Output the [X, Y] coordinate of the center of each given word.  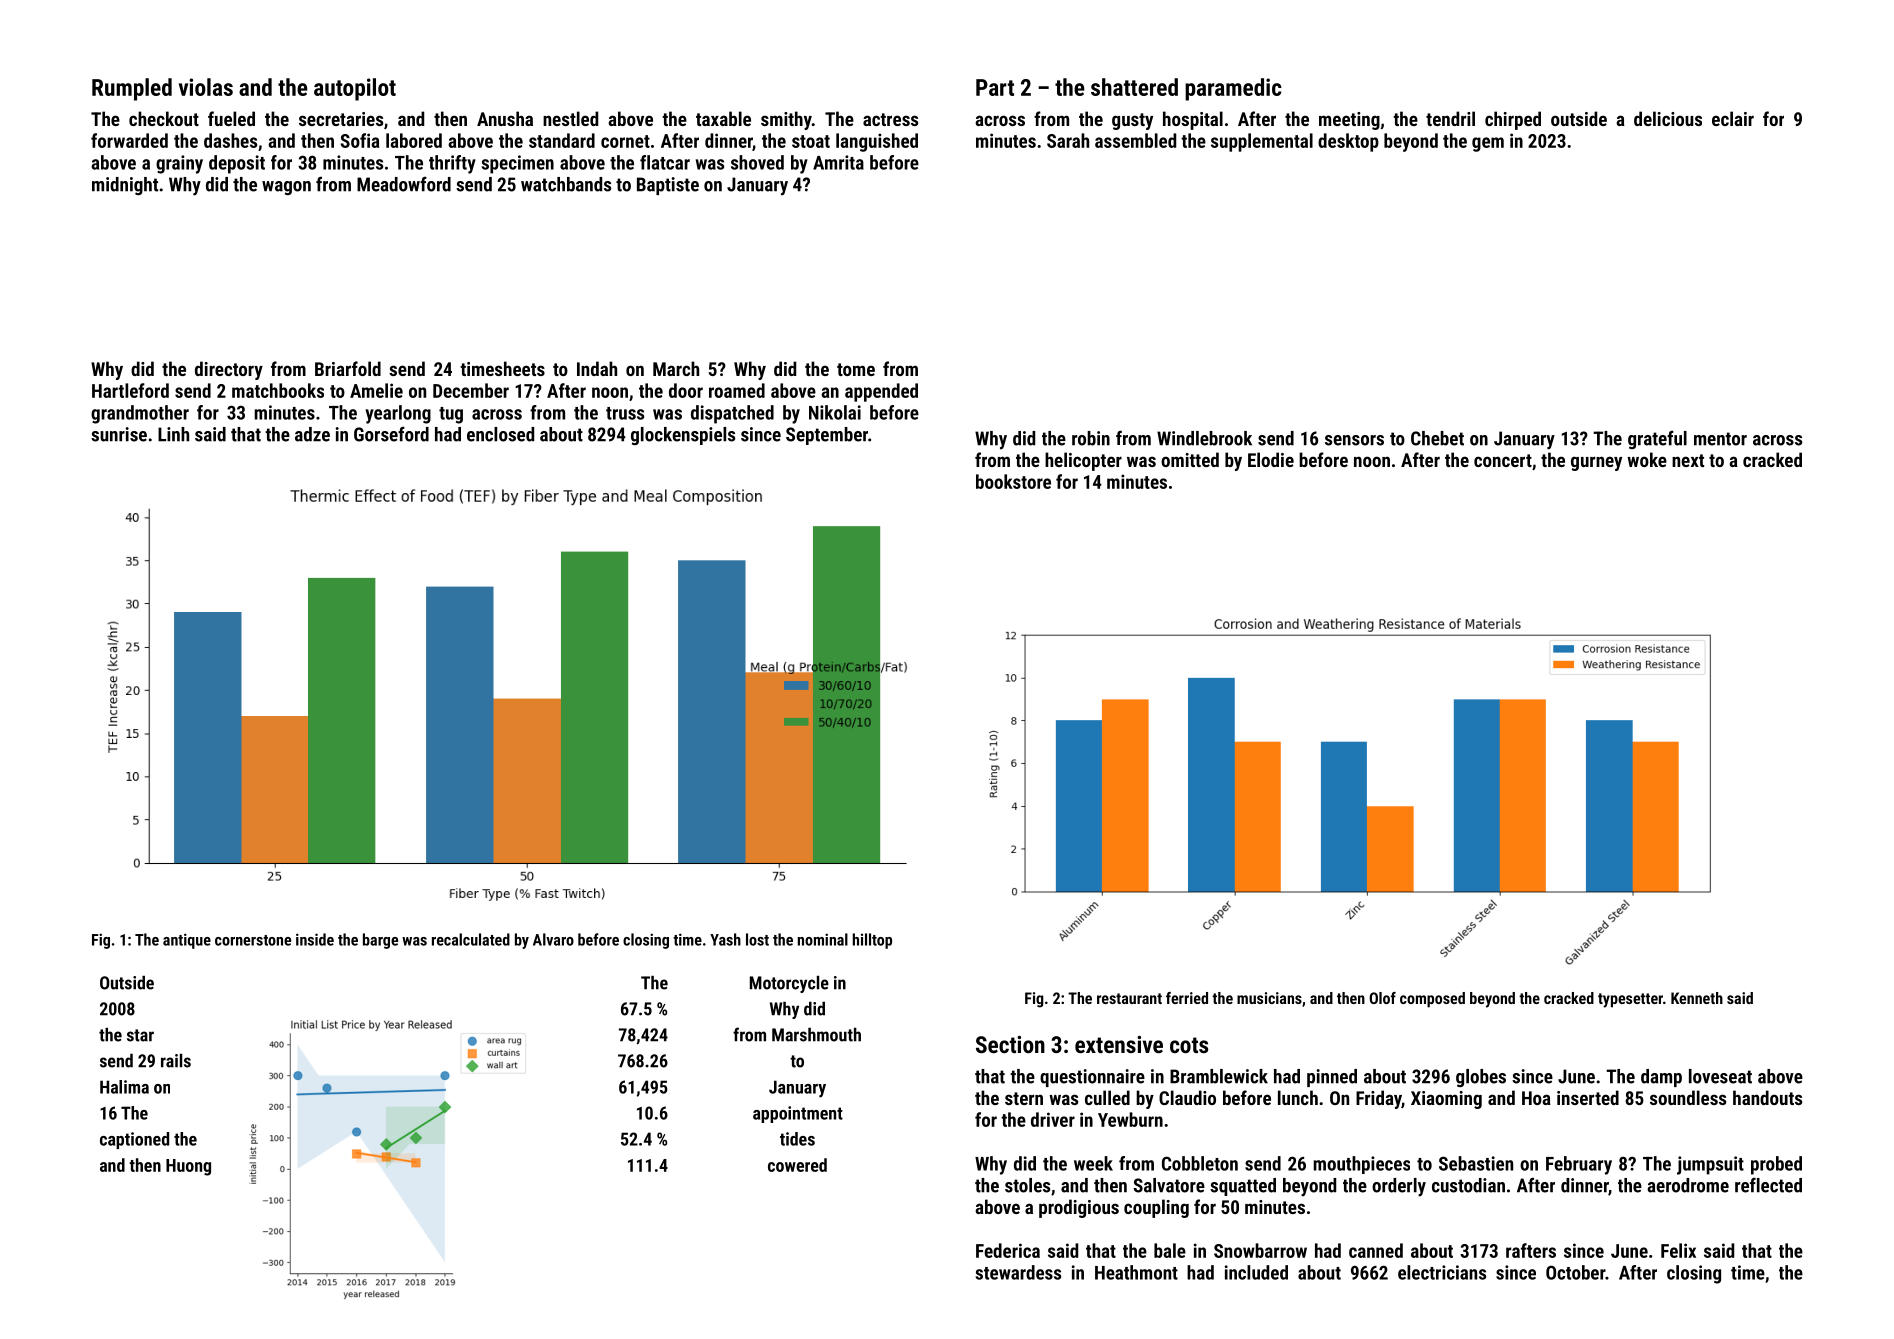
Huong [188, 1167]
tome [856, 369]
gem [1488, 144]
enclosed [500, 434]
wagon [286, 188]
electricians [1442, 1272]
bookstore [1013, 481]
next [1688, 460]
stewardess [1018, 1272]
